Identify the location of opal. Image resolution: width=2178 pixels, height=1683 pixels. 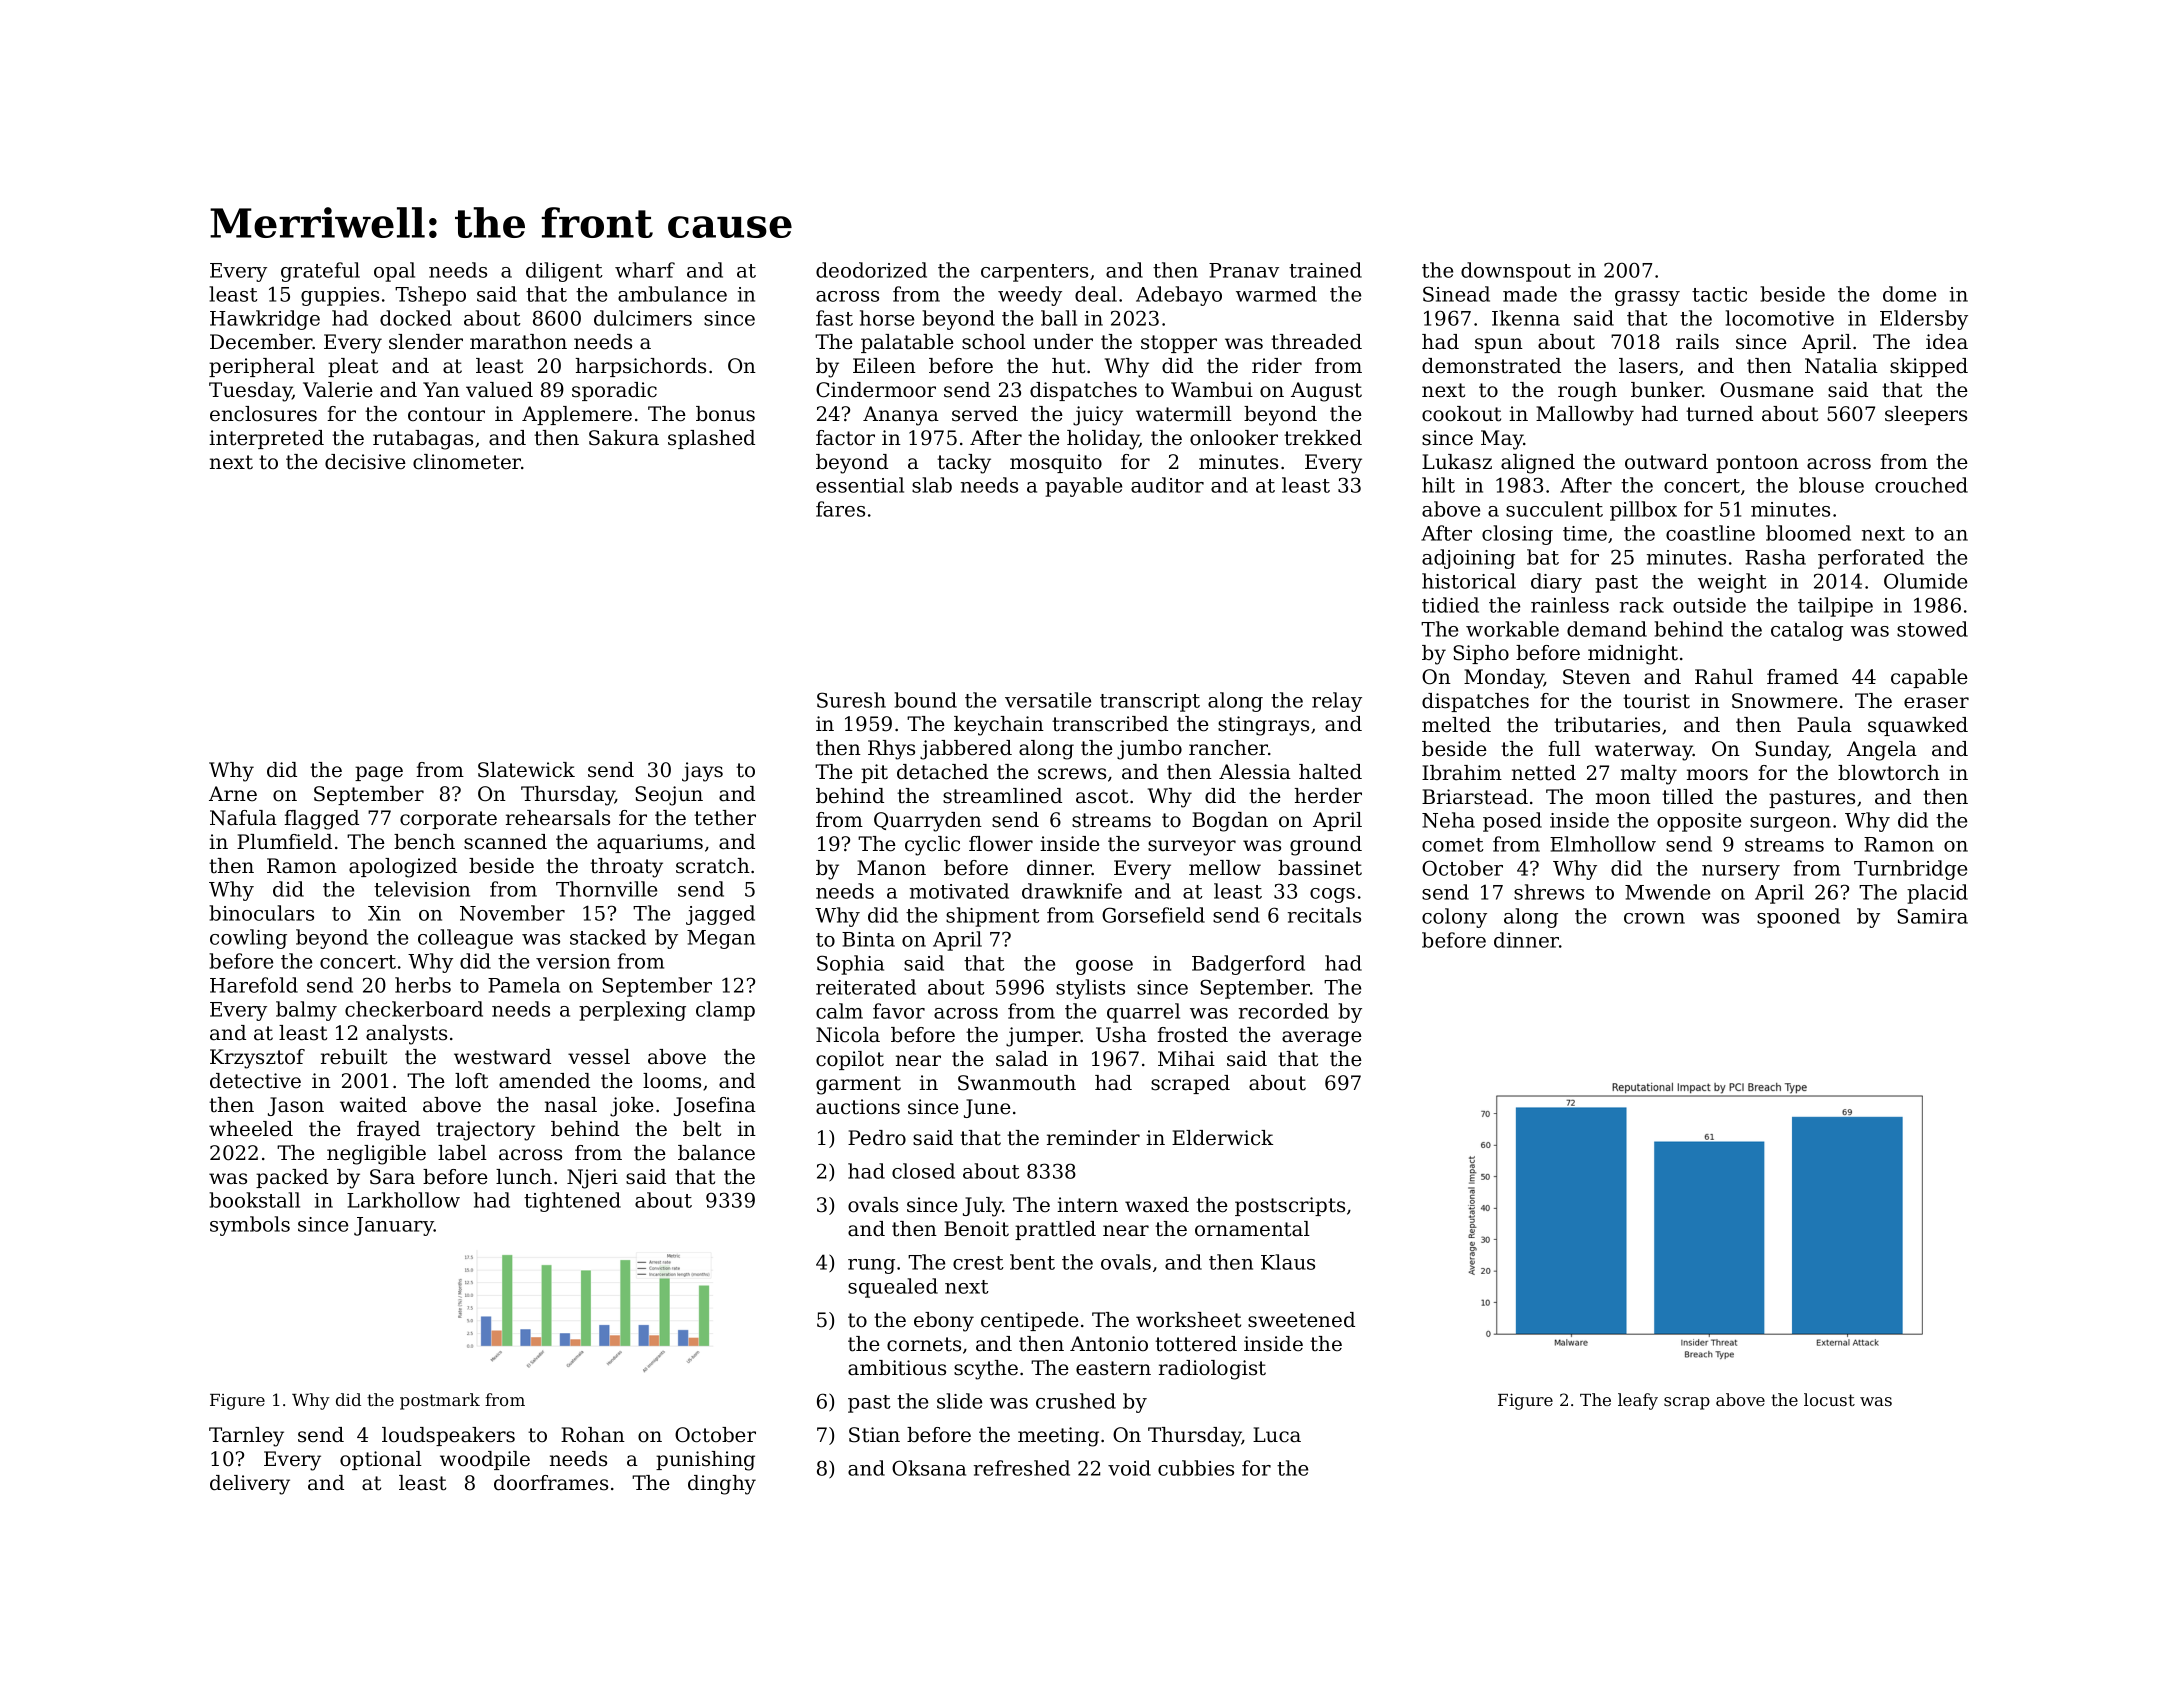
(394, 272).
